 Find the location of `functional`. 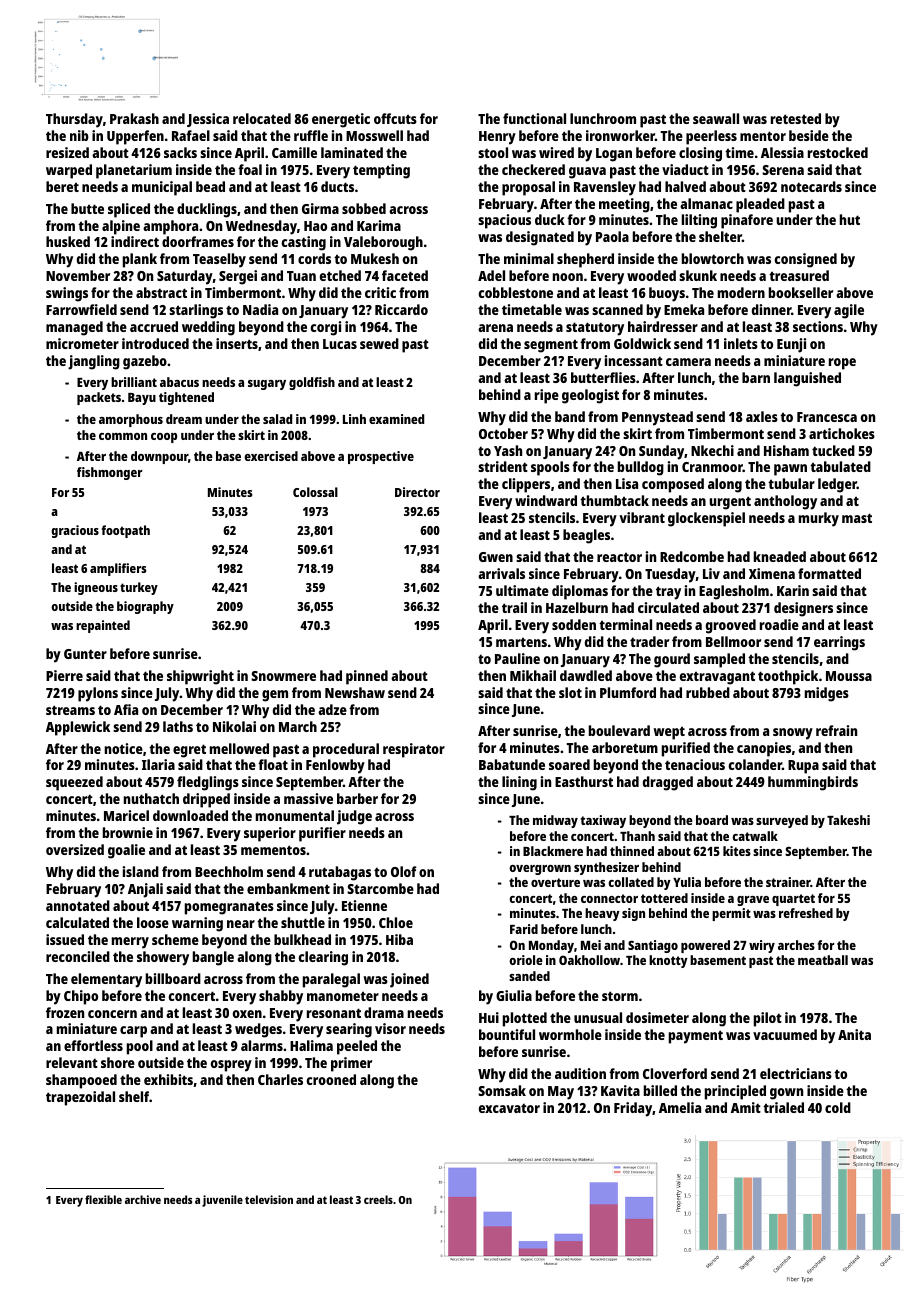

functional is located at coordinates (534, 118).
